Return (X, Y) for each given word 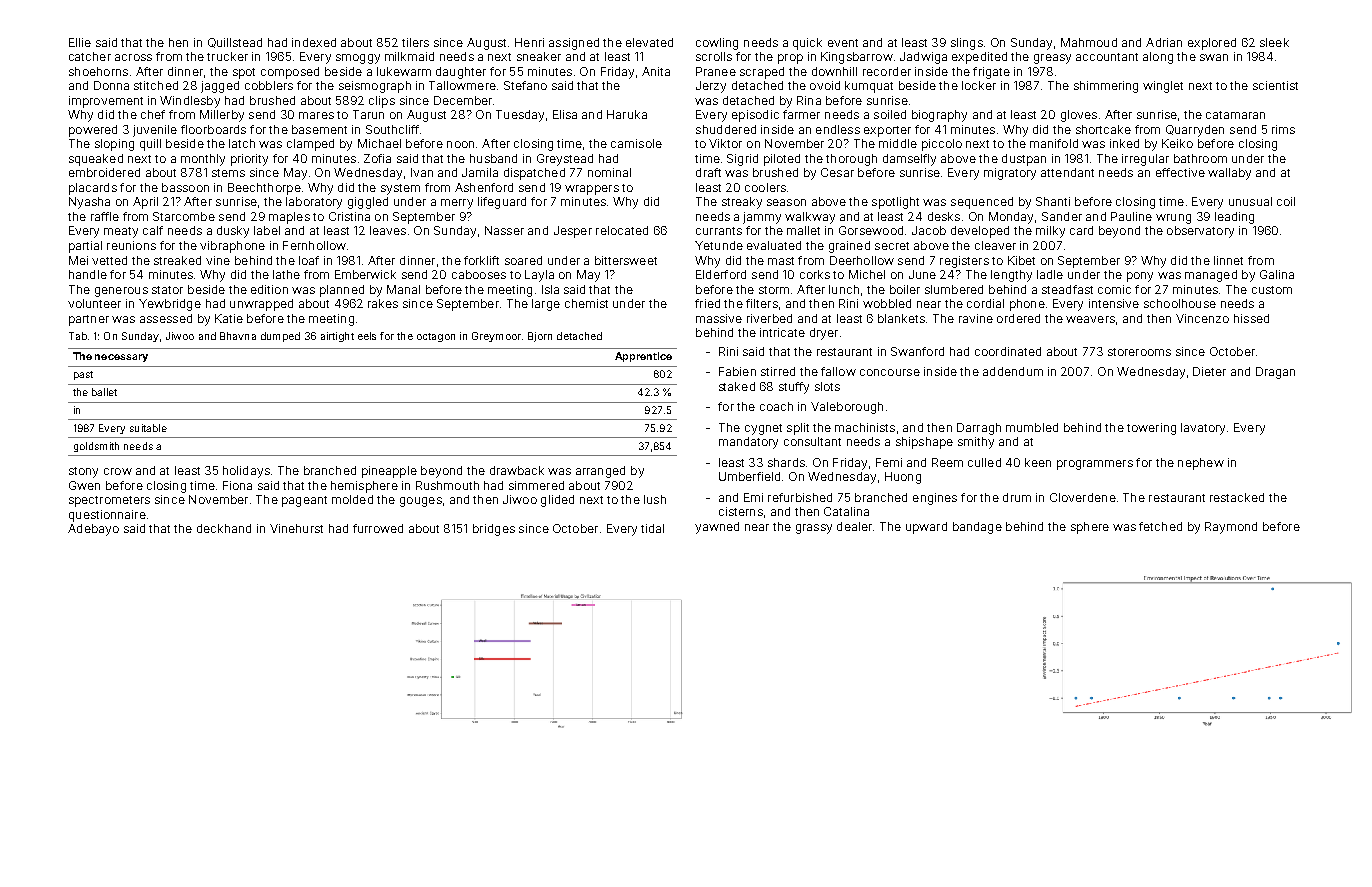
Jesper (573, 232)
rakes (383, 303)
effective (1180, 172)
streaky (742, 203)
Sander (1062, 216)
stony (83, 472)
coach (776, 406)
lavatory (1203, 429)
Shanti (1053, 201)
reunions (131, 245)
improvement (106, 102)
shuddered (726, 129)
